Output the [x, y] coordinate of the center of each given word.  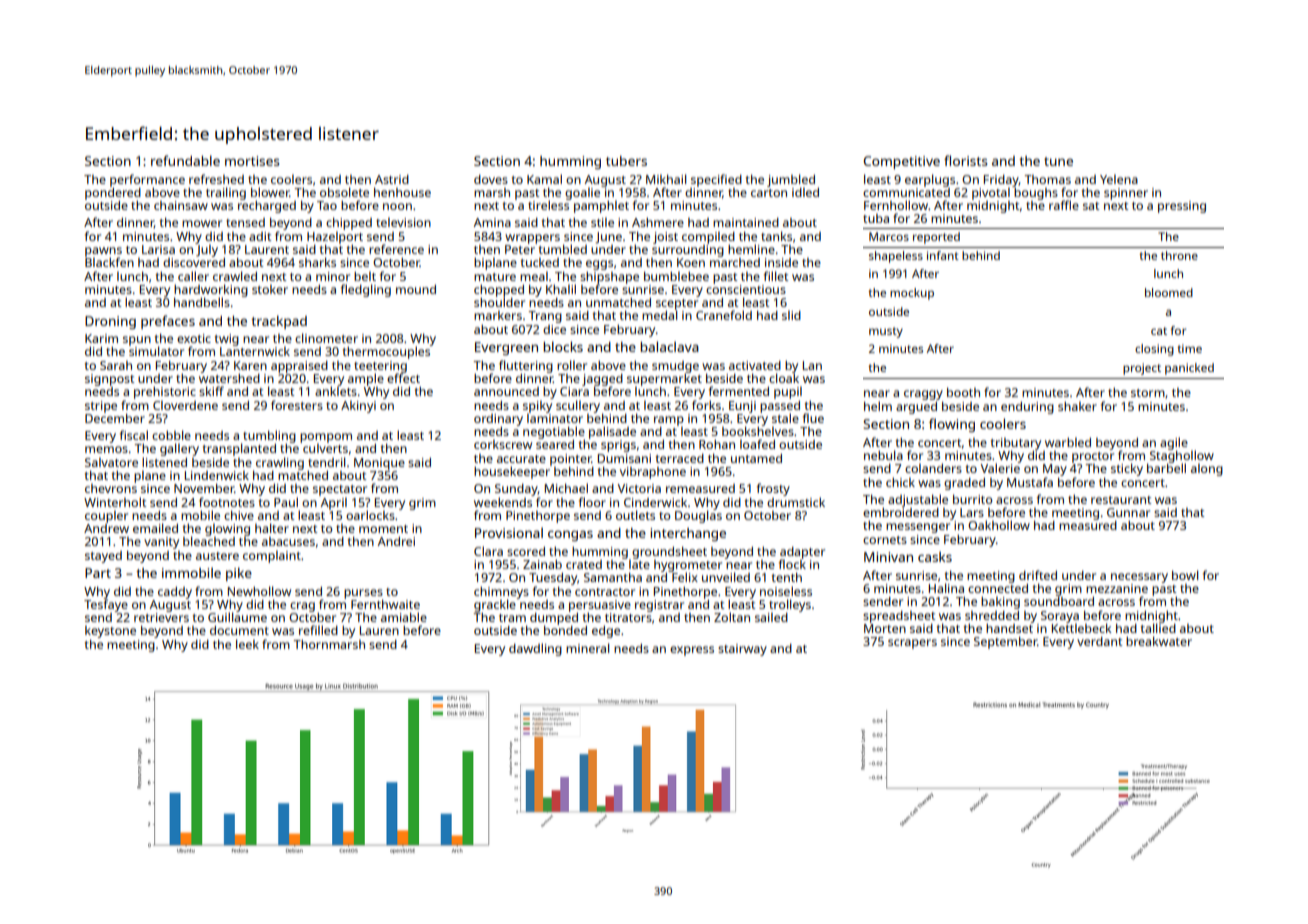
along [1207, 469]
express [692, 651]
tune [1058, 161]
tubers [626, 161]
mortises [252, 161]
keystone [110, 631]
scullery [578, 406]
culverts [325, 448]
